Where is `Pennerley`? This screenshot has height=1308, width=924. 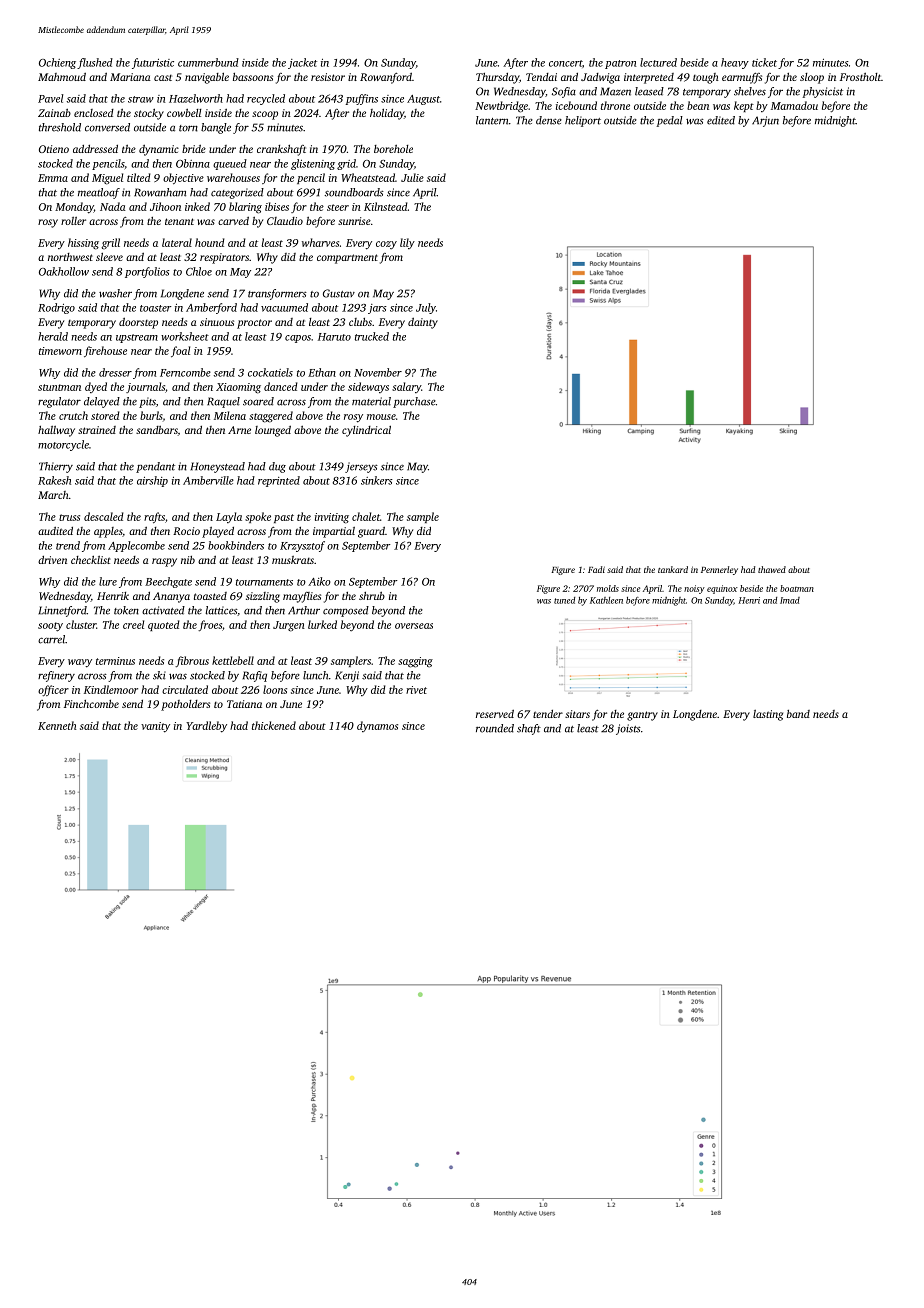 Pennerley is located at coordinates (719, 570).
